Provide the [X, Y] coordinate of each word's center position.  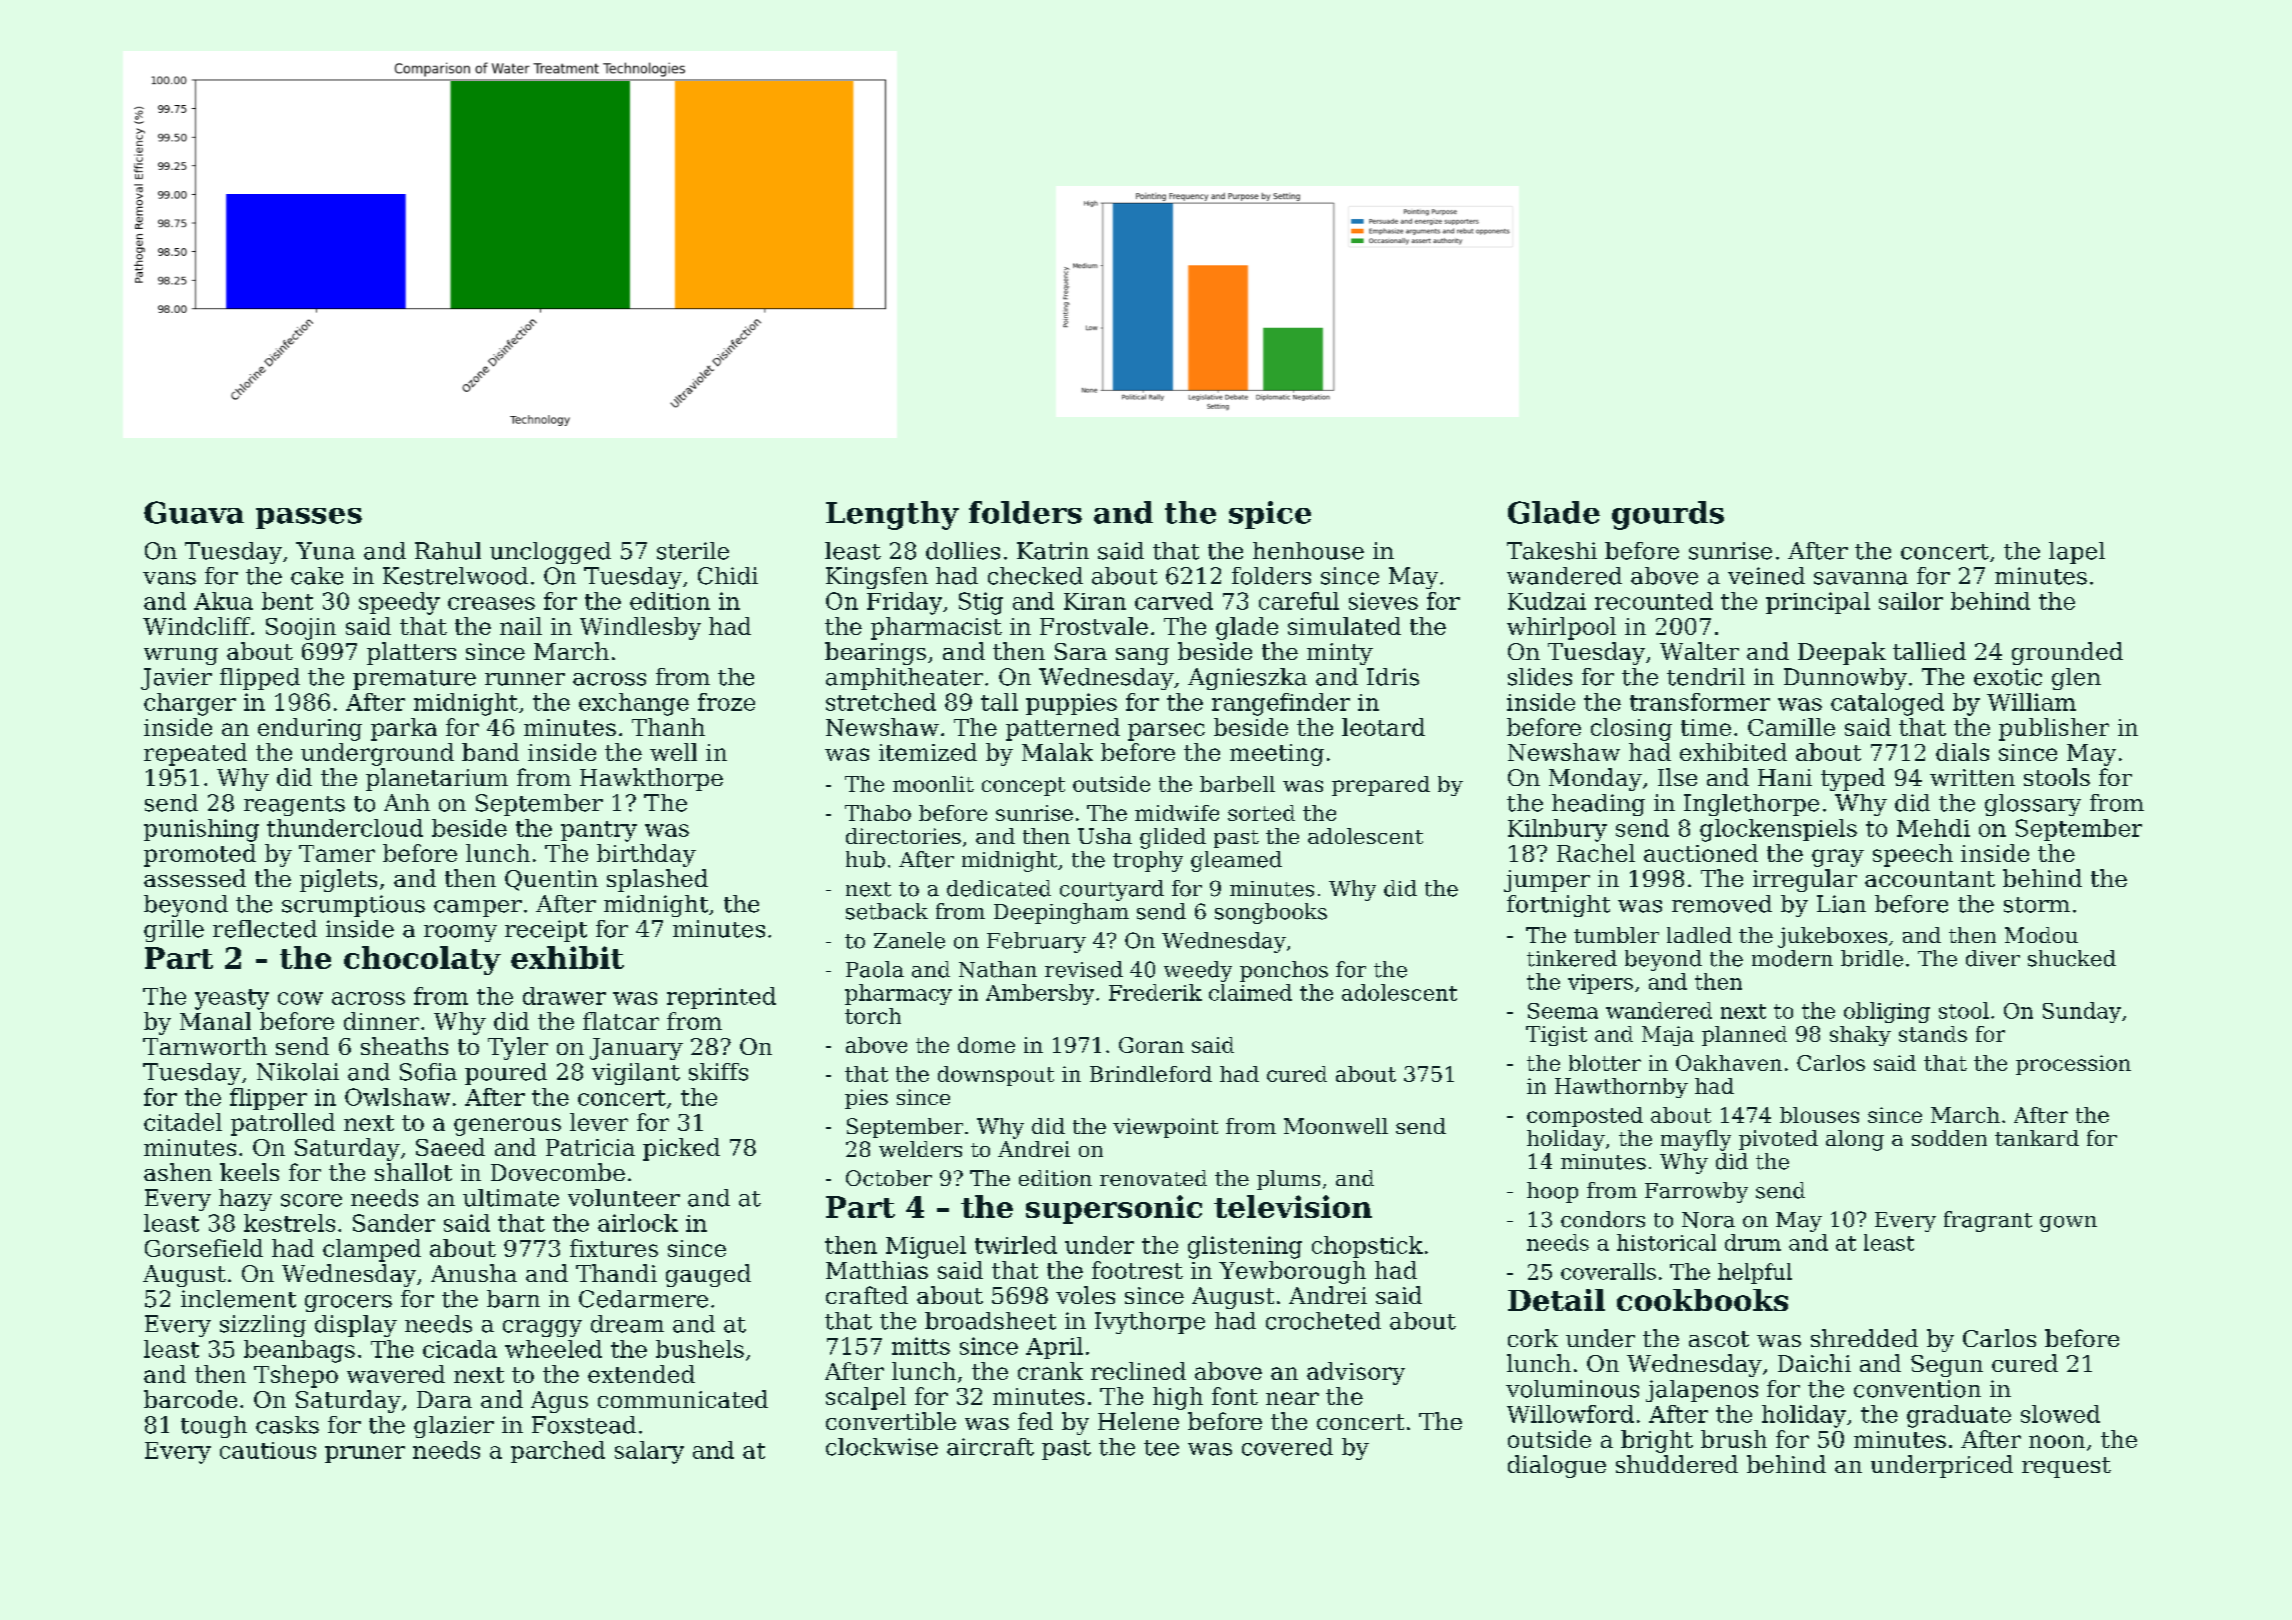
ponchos [1284, 971]
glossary [2033, 805]
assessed [195, 878]
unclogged [550, 553]
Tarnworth [205, 1046]
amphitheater [904, 679]
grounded [2067, 653]
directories [903, 836]
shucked [2072, 958]
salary [649, 1452]
